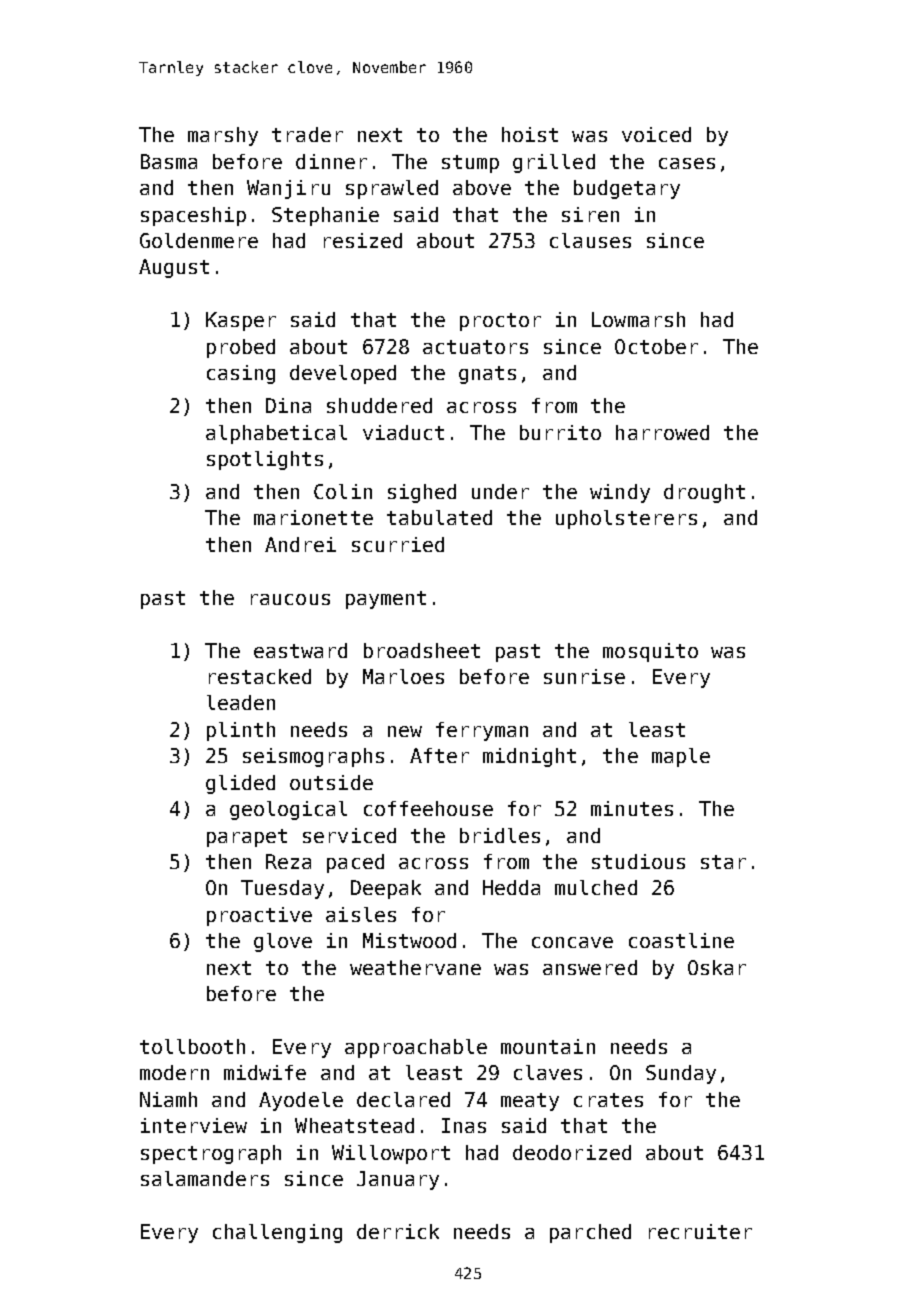 This screenshot has height=1316, width=908. Describe the element at coordinates (584, 676) in the screenshot. I see `sunrise` at that location.
